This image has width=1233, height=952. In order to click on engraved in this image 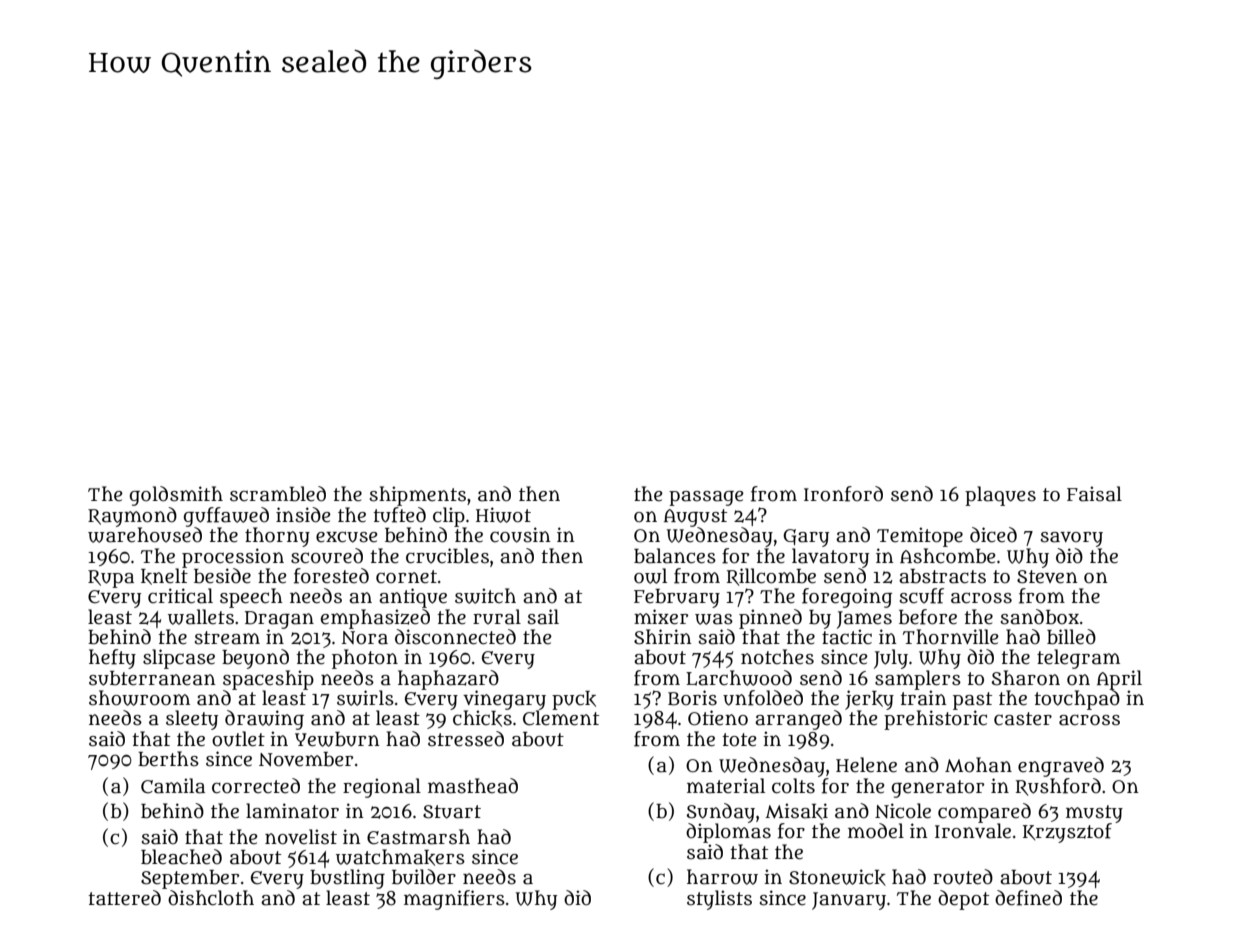, I will do `click(1061, 767)`.
